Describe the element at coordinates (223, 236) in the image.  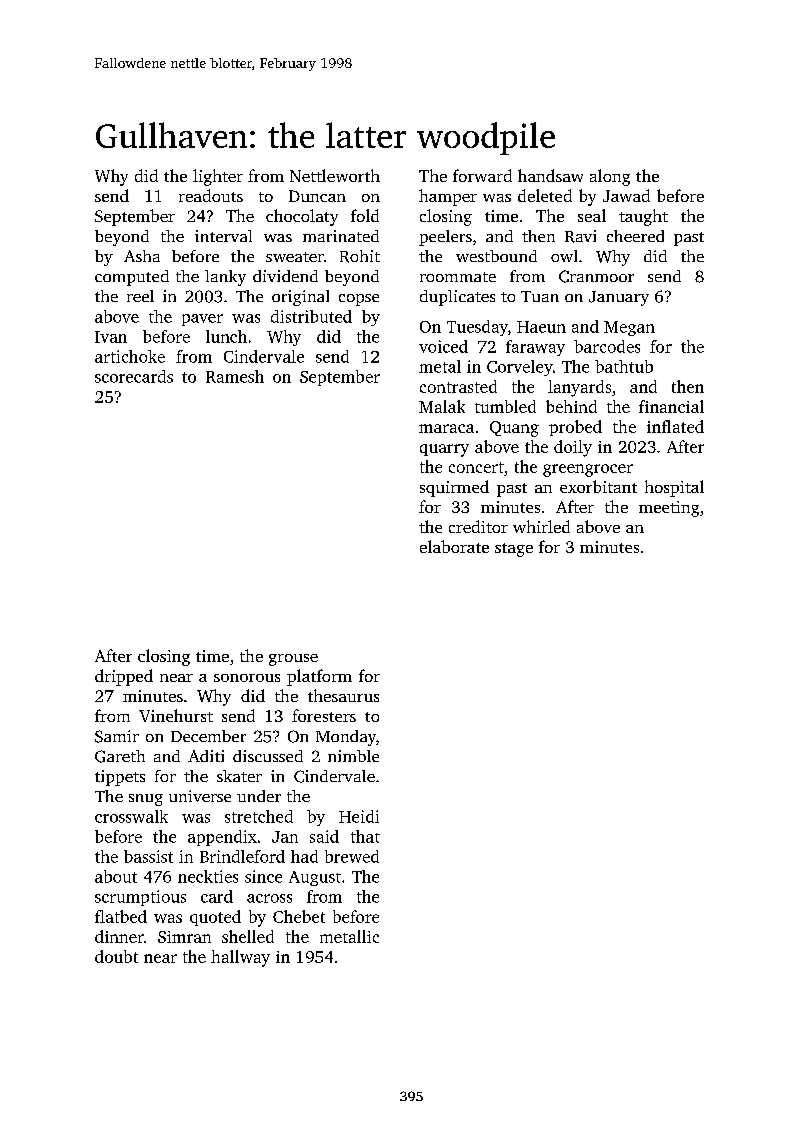
I see `interval` at that location.
